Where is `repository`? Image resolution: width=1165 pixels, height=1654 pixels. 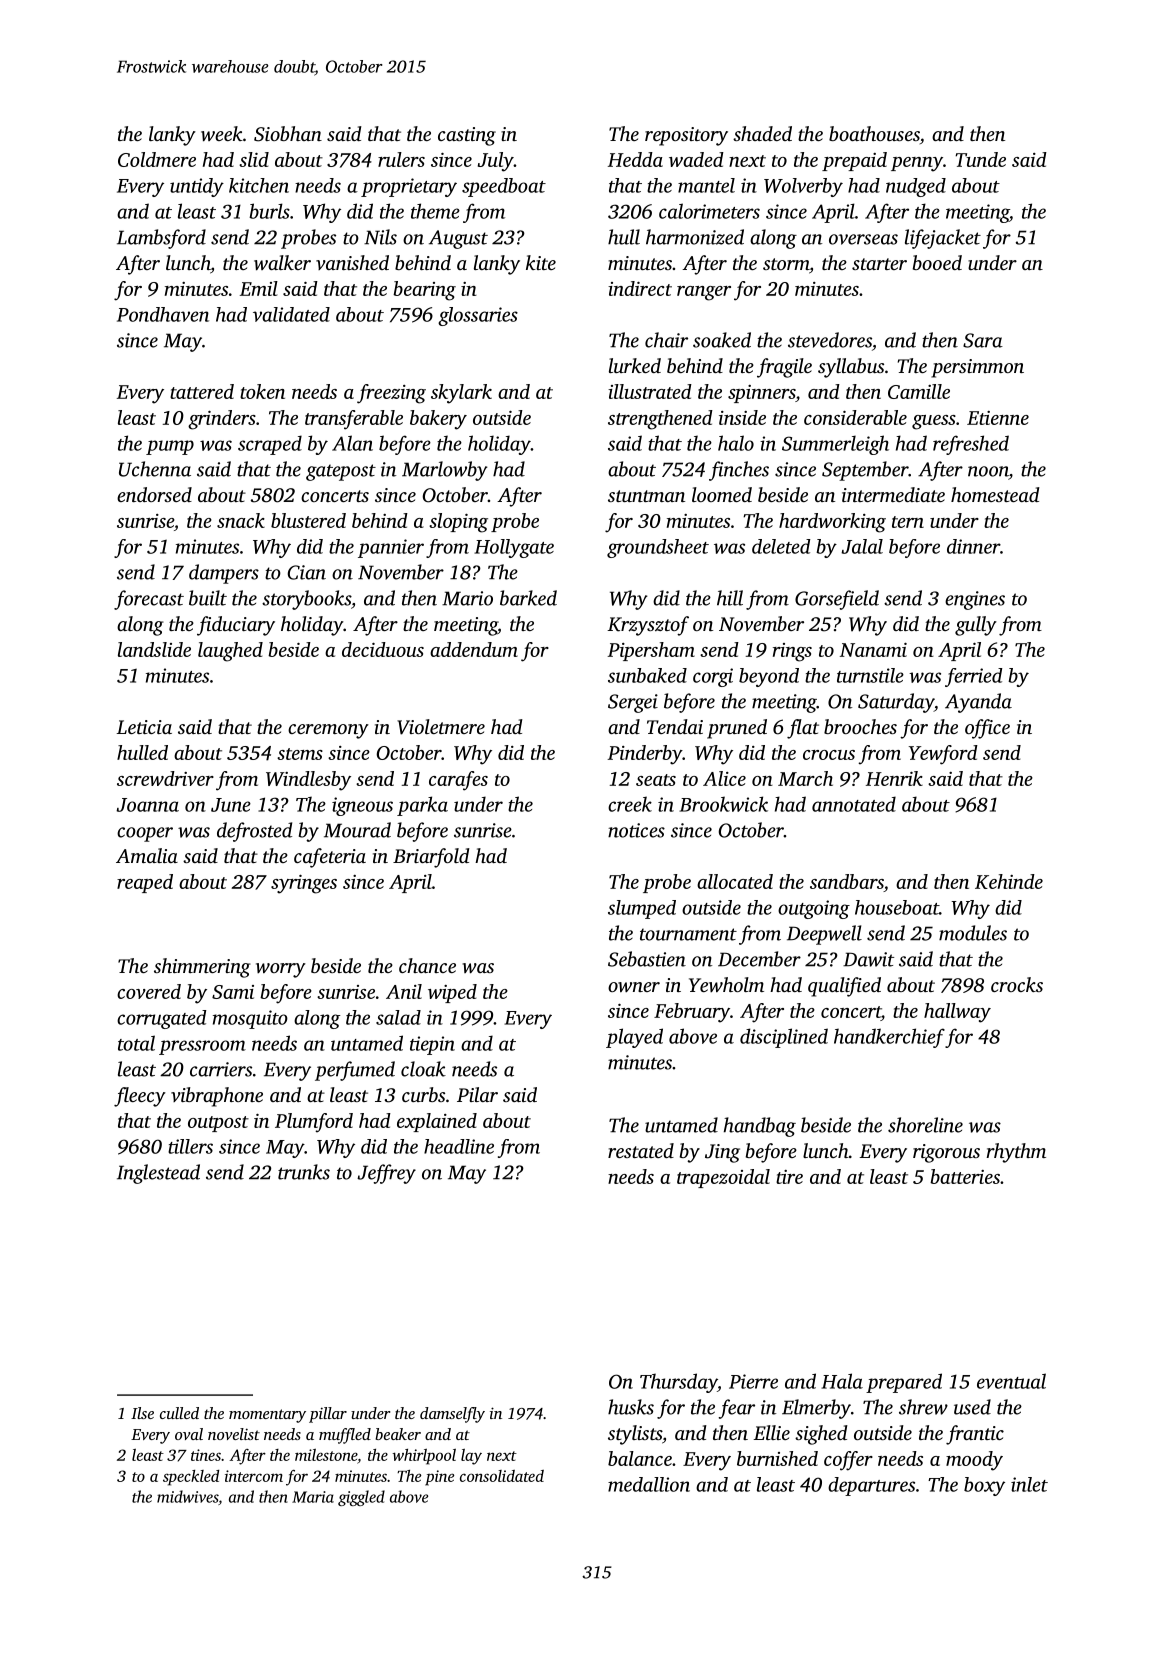
repository is located at coordinates (686, 136).
